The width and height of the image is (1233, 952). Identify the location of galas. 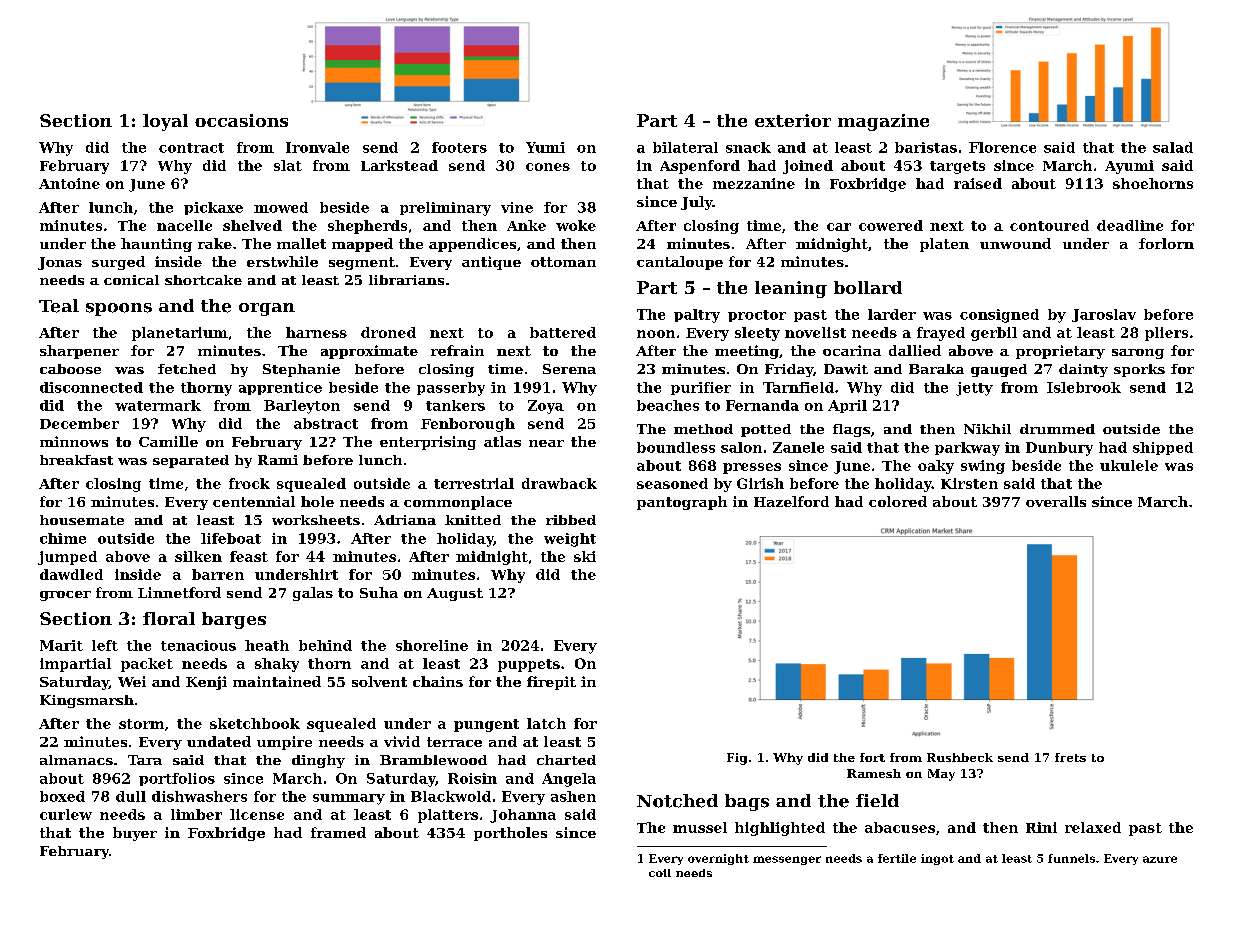
(313, 594).
